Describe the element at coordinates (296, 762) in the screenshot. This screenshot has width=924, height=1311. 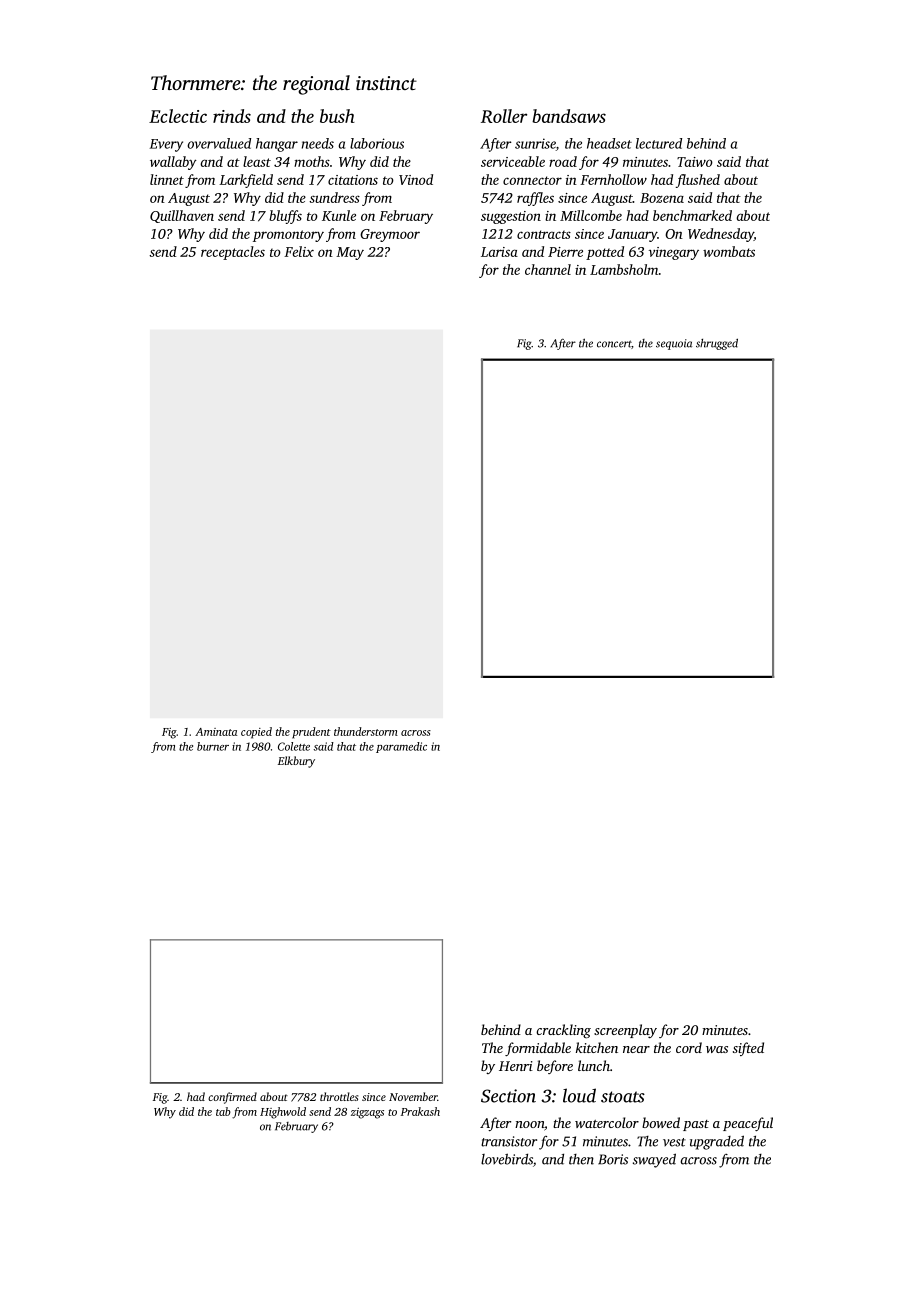
I see `Elkbury` at that location.
